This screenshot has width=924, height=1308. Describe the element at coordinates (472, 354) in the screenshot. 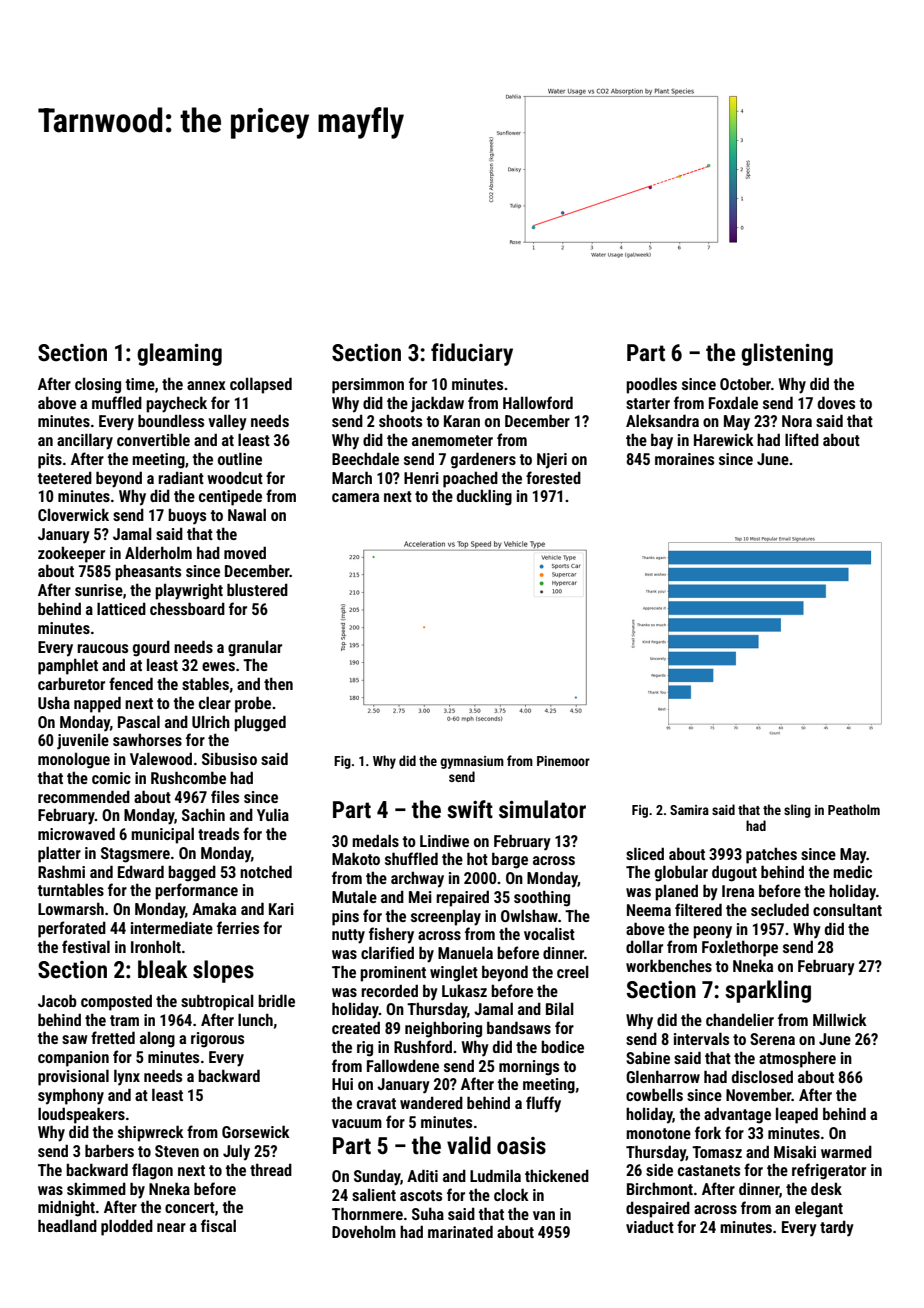

I see `fiduciary` at that location.
